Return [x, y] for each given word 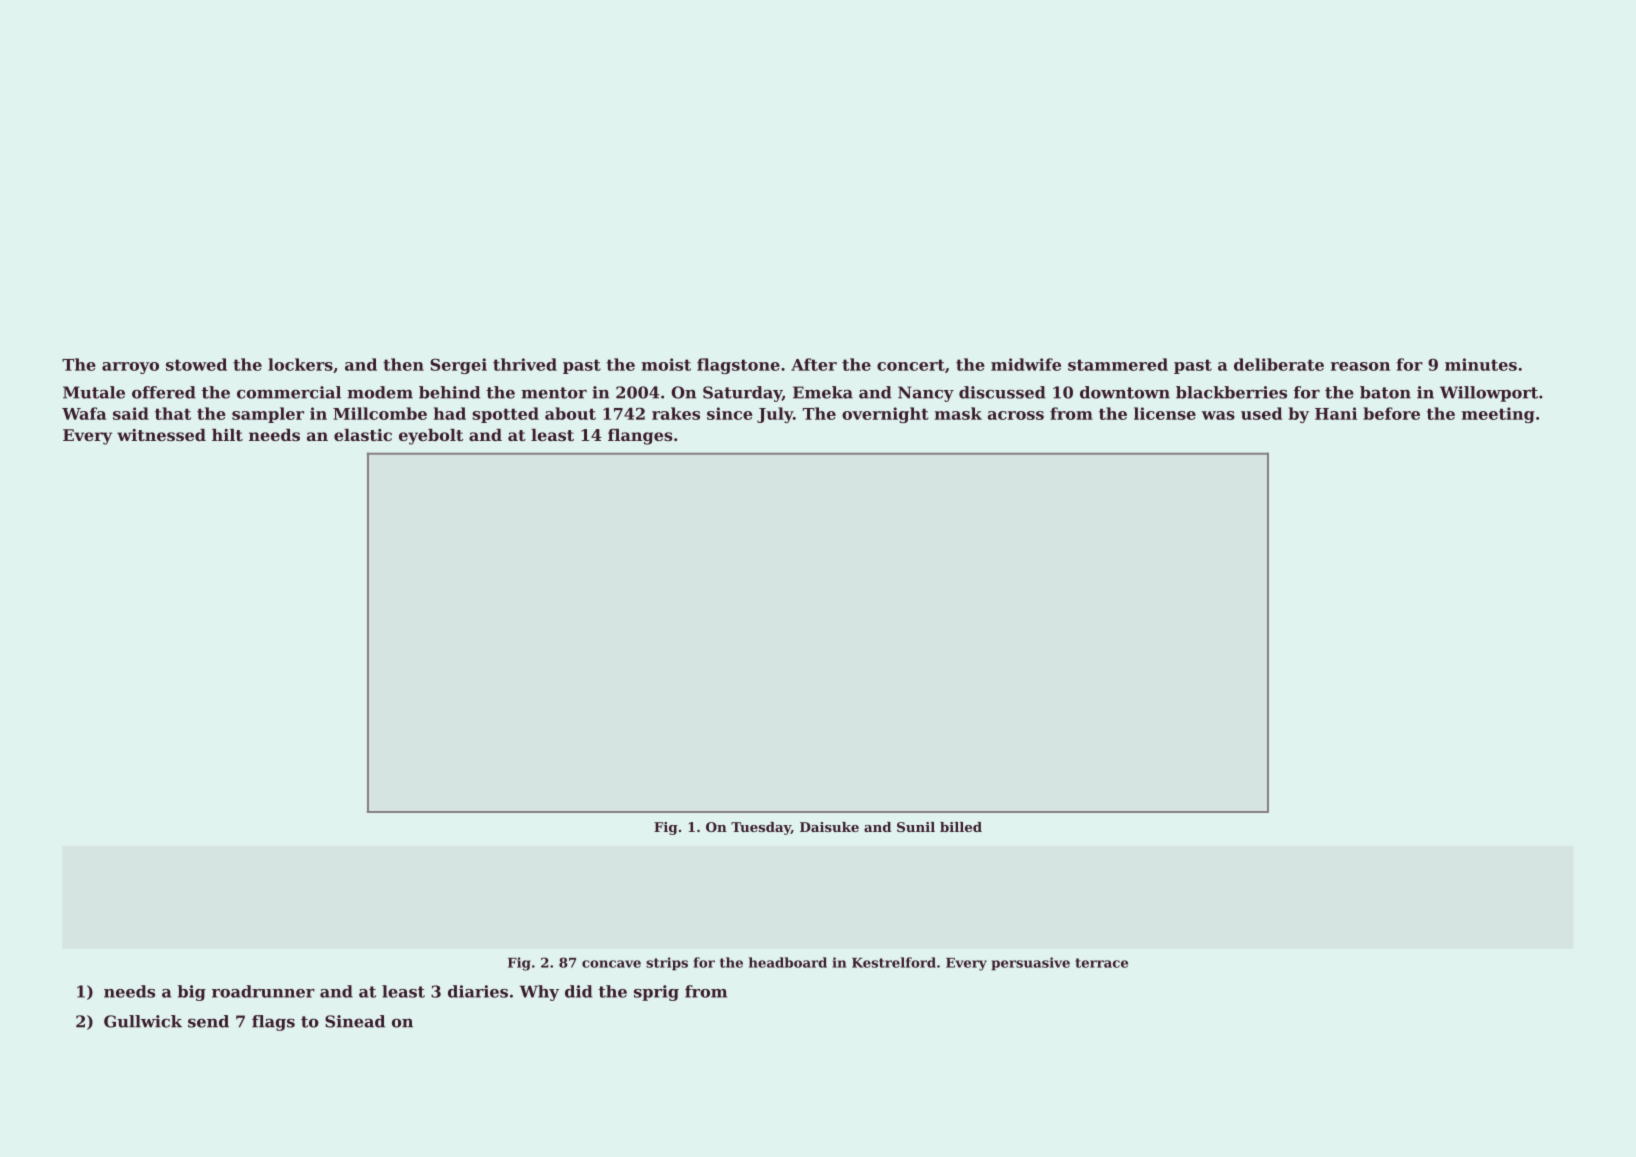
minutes [1481, 364]
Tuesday [761, 828]
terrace [1101, 963]
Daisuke [829, 827]
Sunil [916, 827]
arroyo [130, 368]
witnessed [161, 435]
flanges [640, 437]
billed [961, 827]
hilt [227, 435]
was [1218, 415]
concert [911, 365]
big [192, 993]
